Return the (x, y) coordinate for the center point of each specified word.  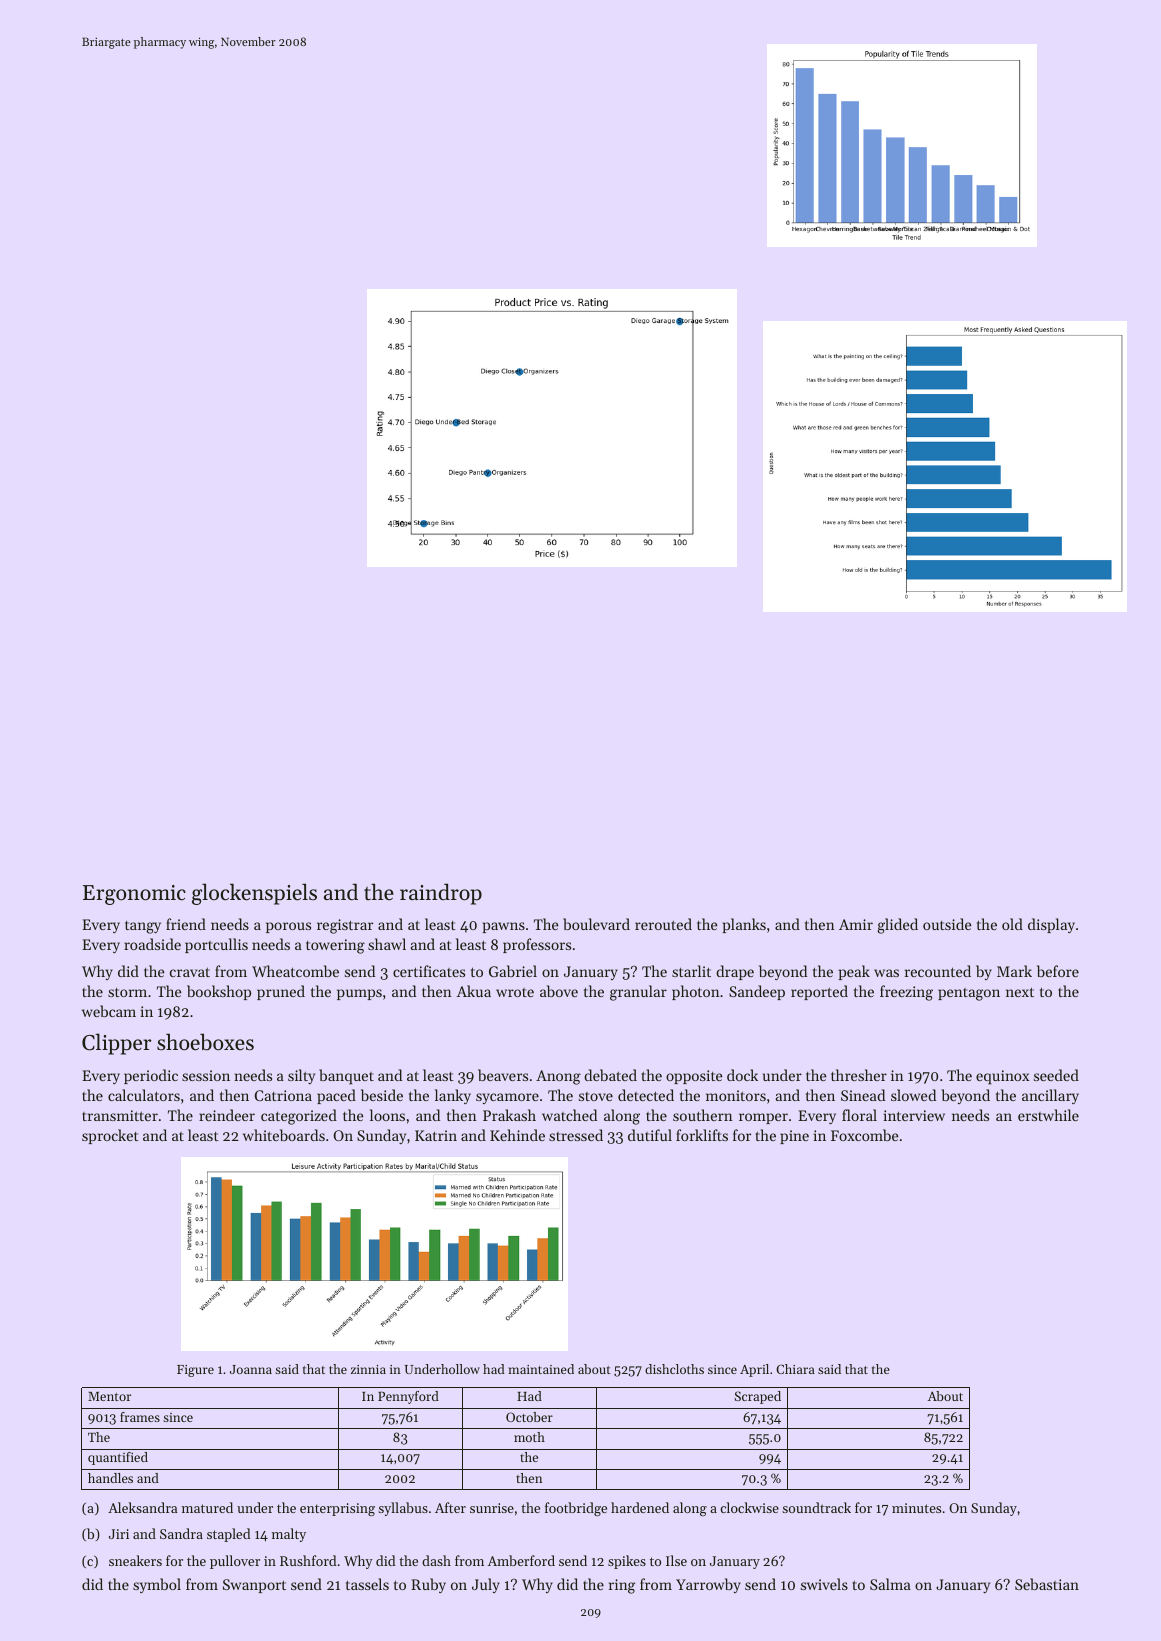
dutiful (650, 1135)
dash (436, 1560)
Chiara (795, 1369)
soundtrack (816, 1507)
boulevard (596, 924)
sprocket (110, 1136)
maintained (541, 1369)
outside (947, 924)
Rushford (308, 1560)
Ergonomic (134, 895)
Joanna (251, 1369)
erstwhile (1048, 1115)
